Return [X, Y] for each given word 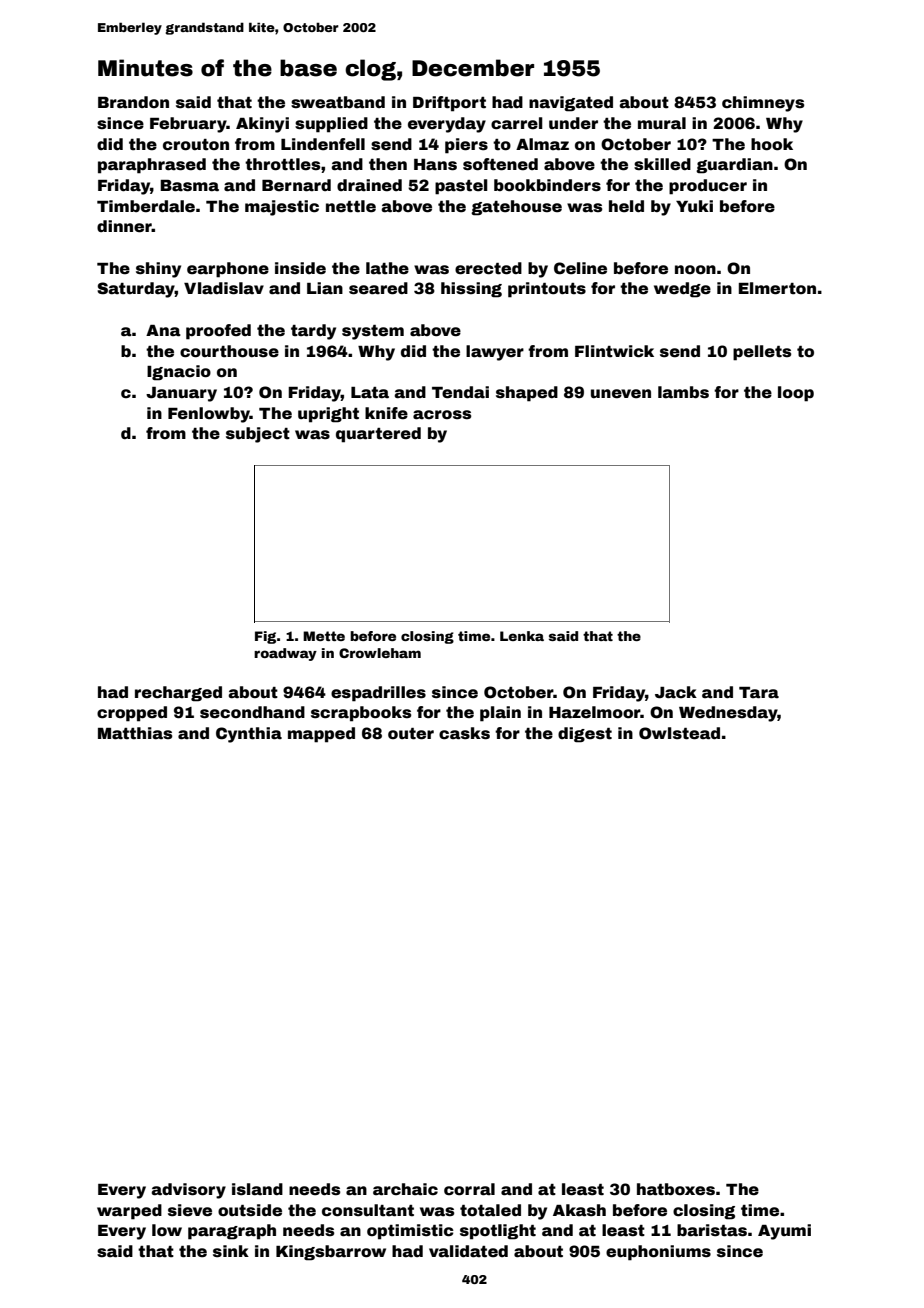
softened [500, 164]
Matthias [135, 733]
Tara [759, 693]
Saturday [136, 290]
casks [464, 733]
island [257, 1189]
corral [469, 1189]
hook [772, 144]
